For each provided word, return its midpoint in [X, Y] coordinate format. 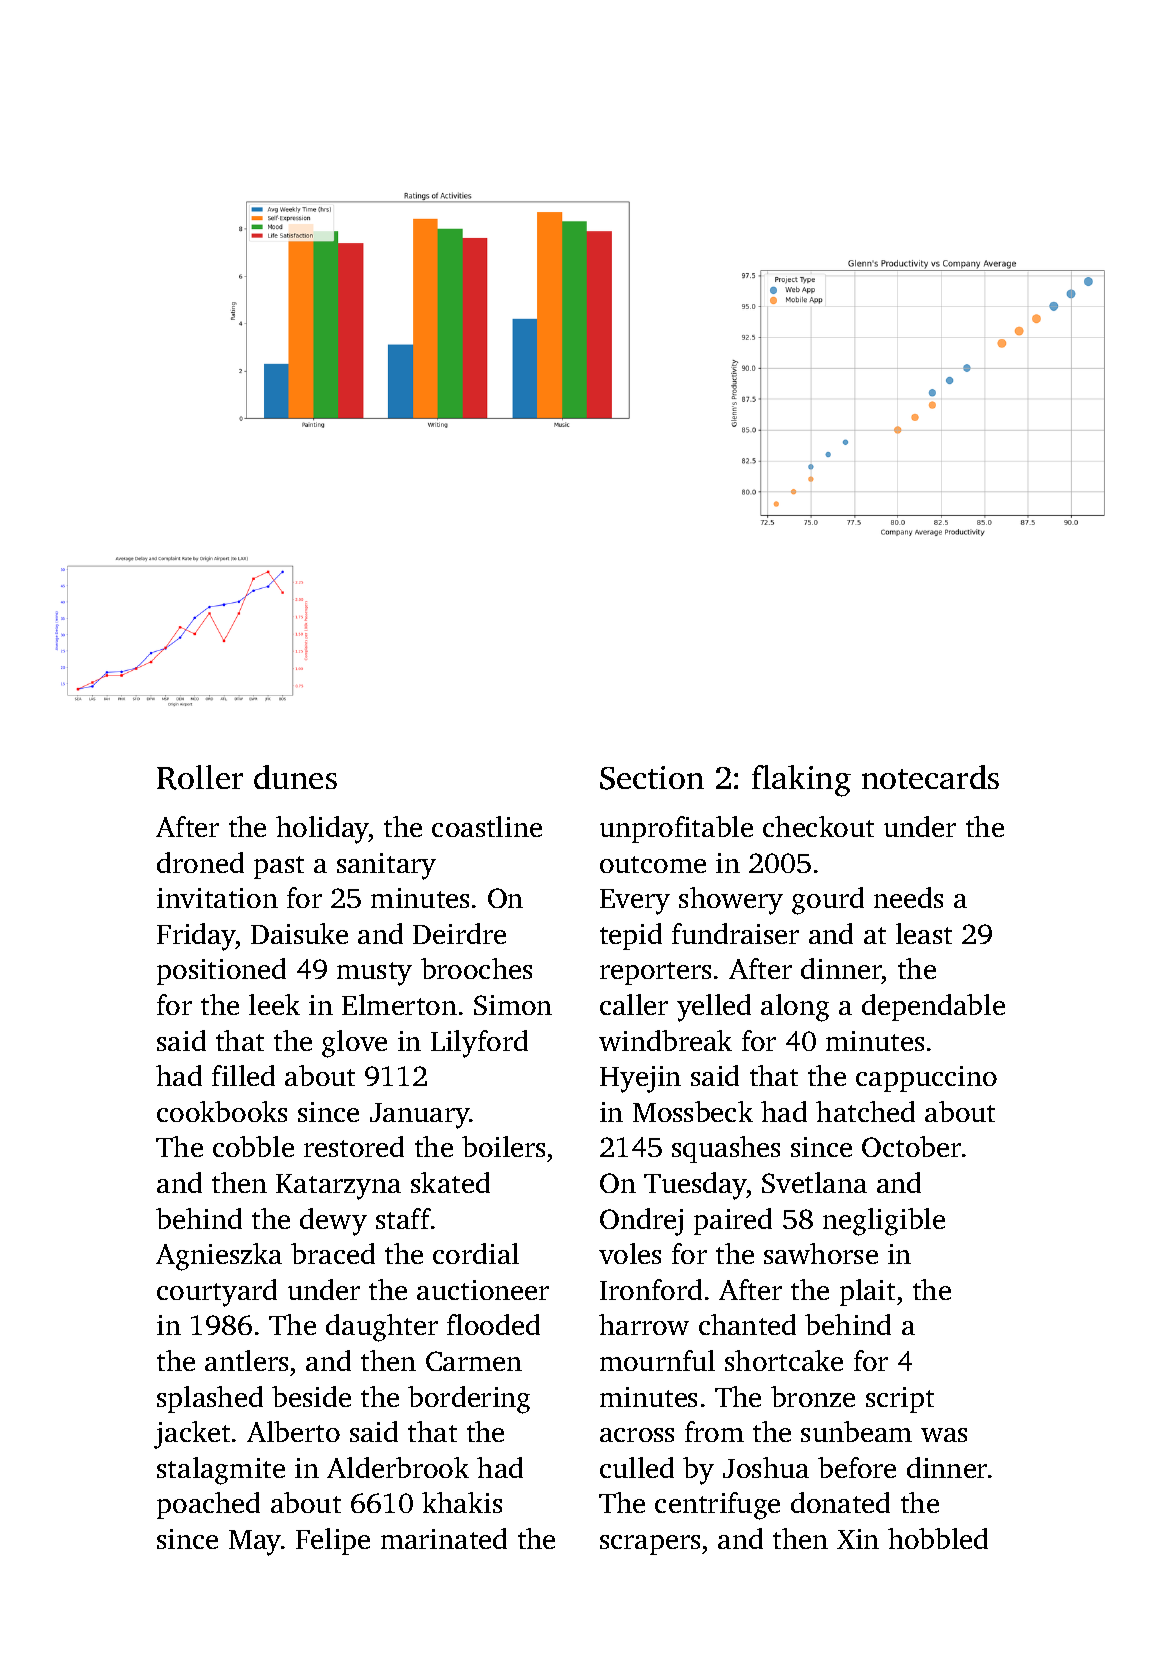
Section [652, 778]
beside [311, 1396]
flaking [801, 781]
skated [450, 1182]
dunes [295, 777]
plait [867, 1292]
